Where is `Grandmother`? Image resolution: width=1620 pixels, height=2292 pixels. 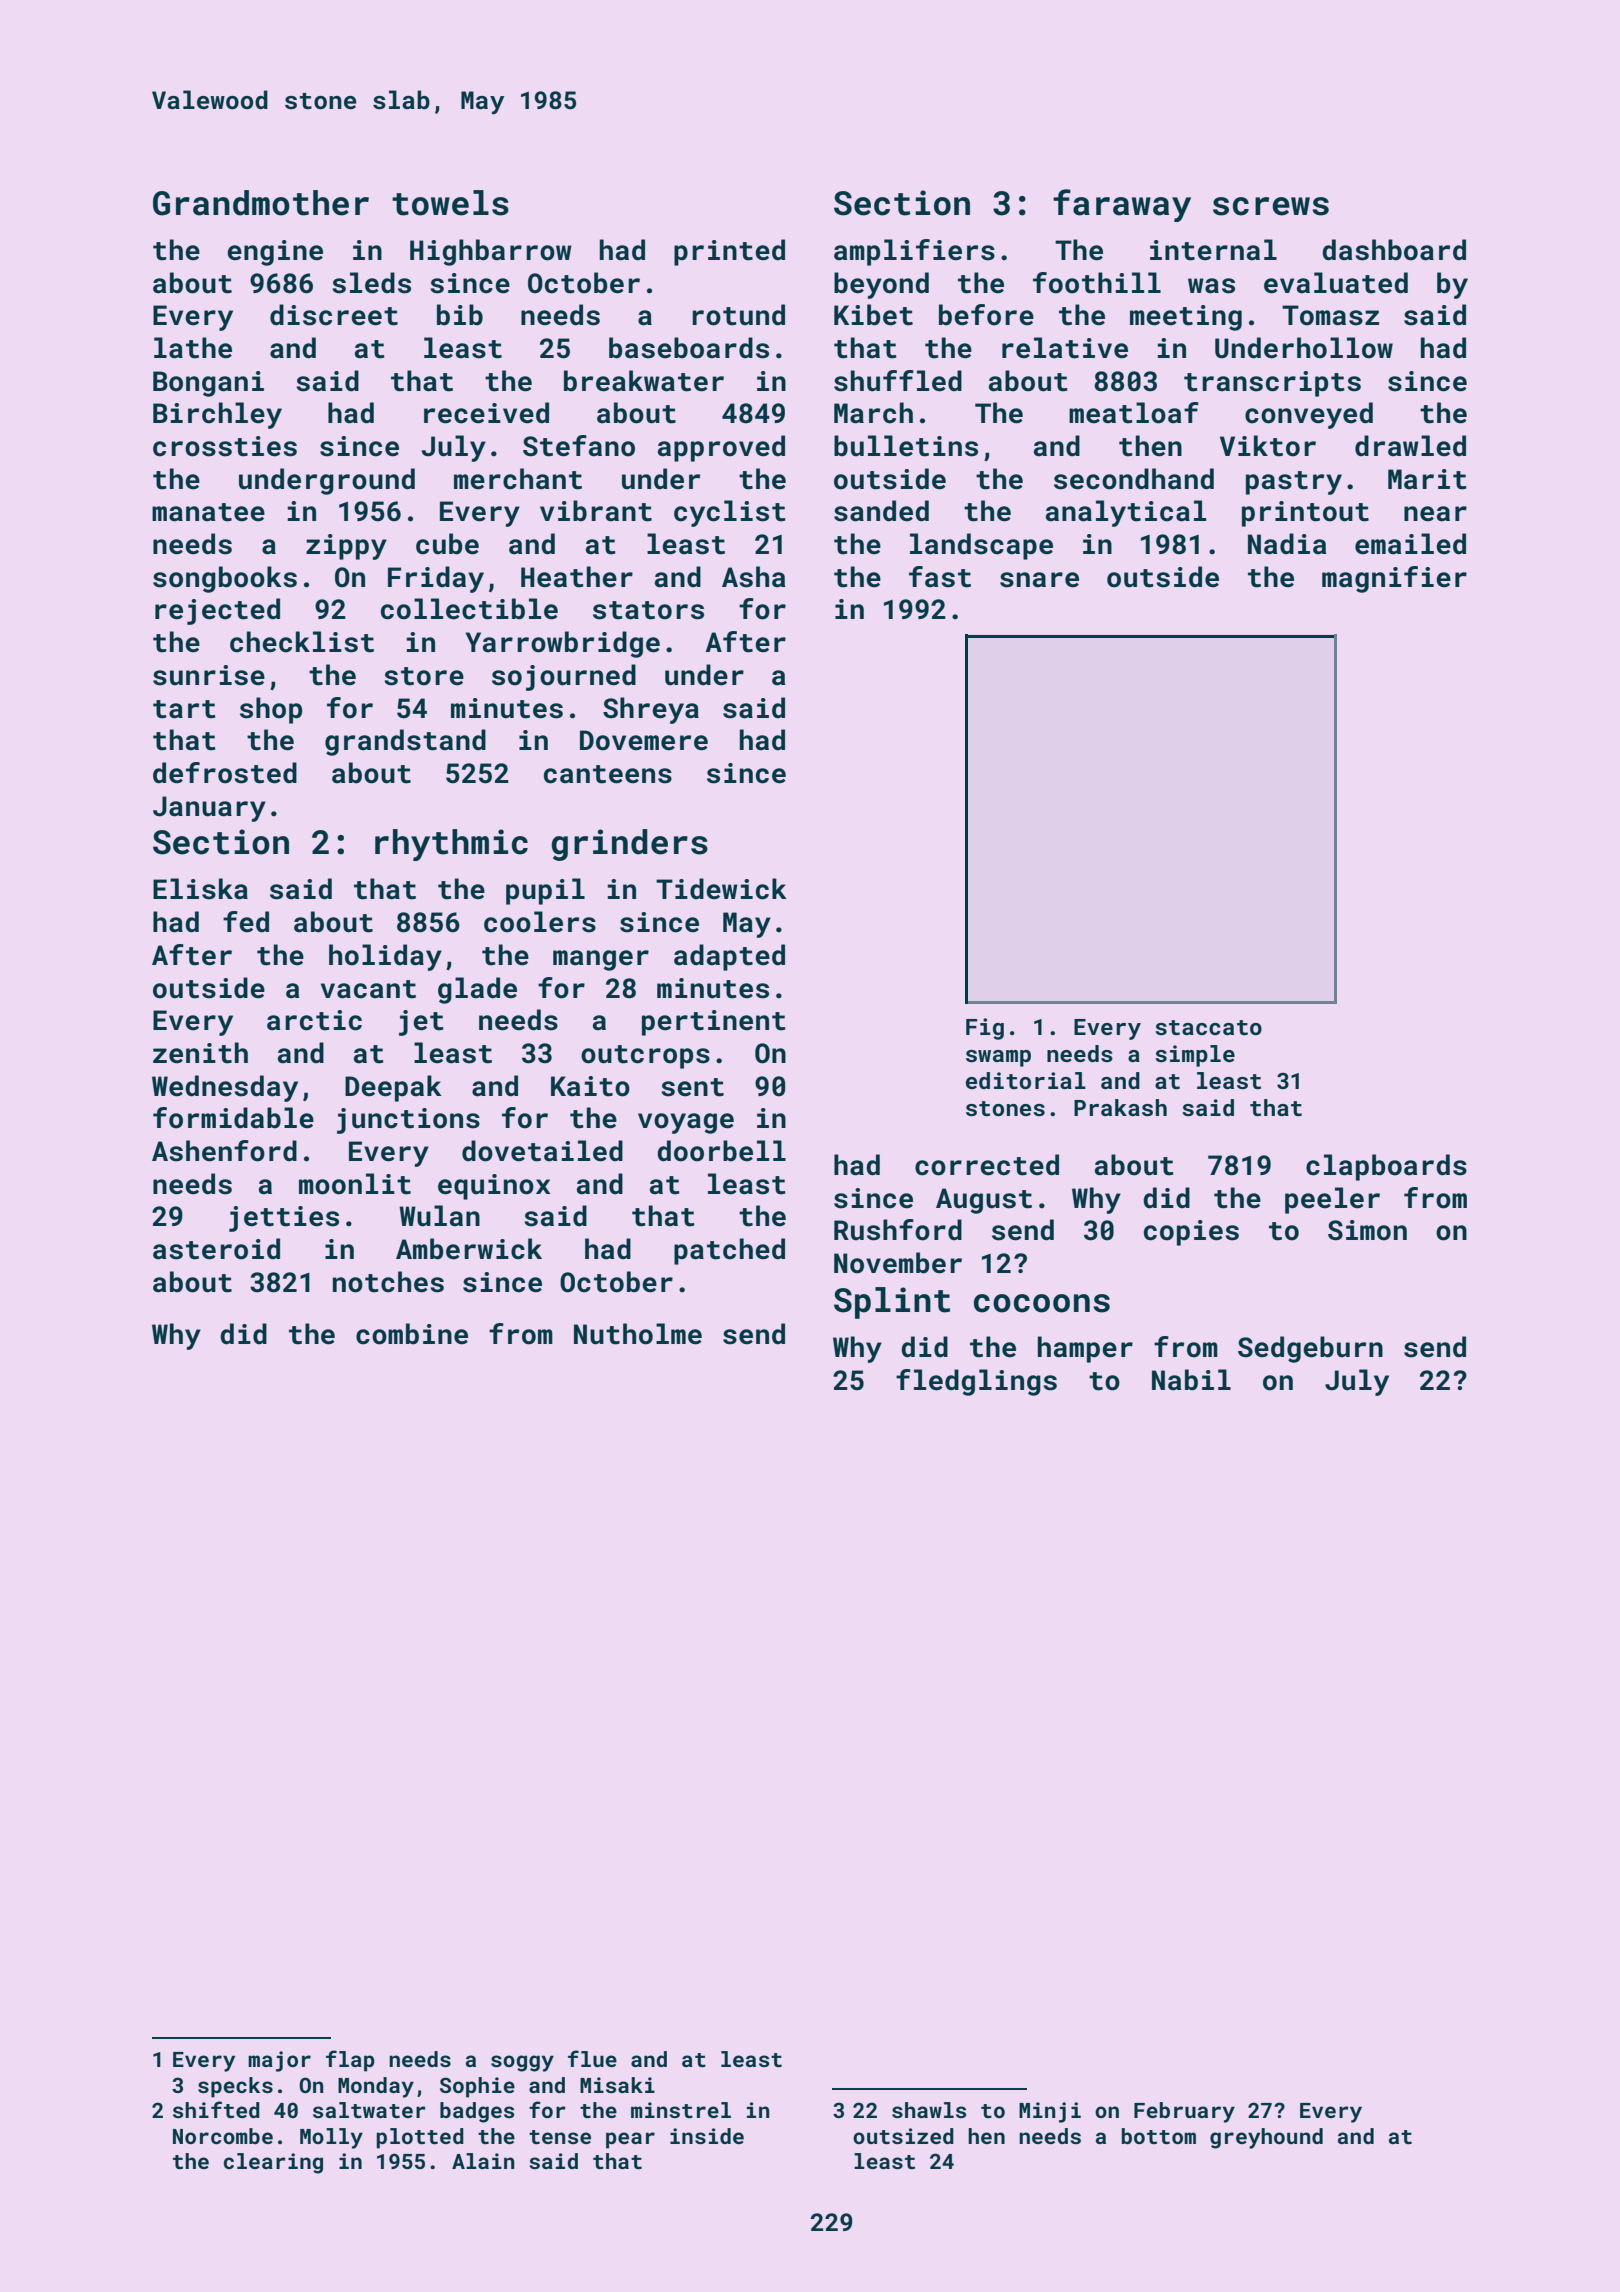
Grandmother is located at coordinates (261, 203).
